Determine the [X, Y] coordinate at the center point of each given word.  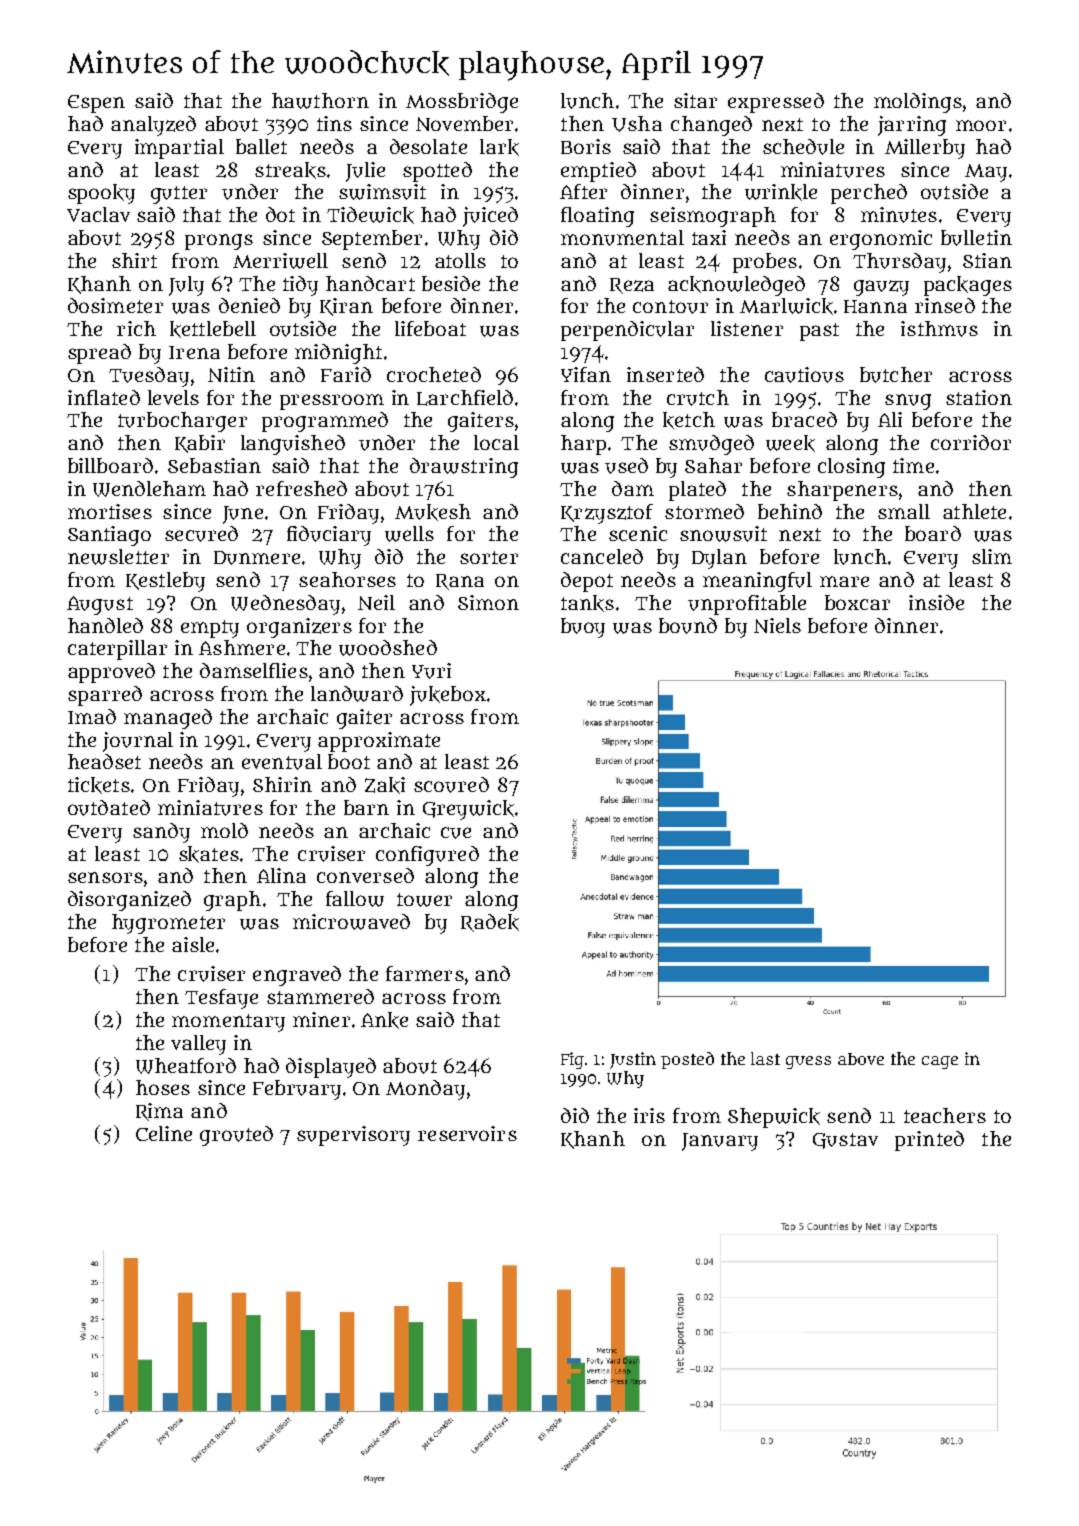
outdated [109, 808]
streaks [290, 170]
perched [869, 194]
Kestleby [165, 582]
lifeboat [430, 328]
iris [649, 1115]
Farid [346, 374]
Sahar [713, 465]
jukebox [448, 696]
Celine [164, 1133]
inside [936, 602]
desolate [428, 146]
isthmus [939, 329]
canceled [602, 556]
